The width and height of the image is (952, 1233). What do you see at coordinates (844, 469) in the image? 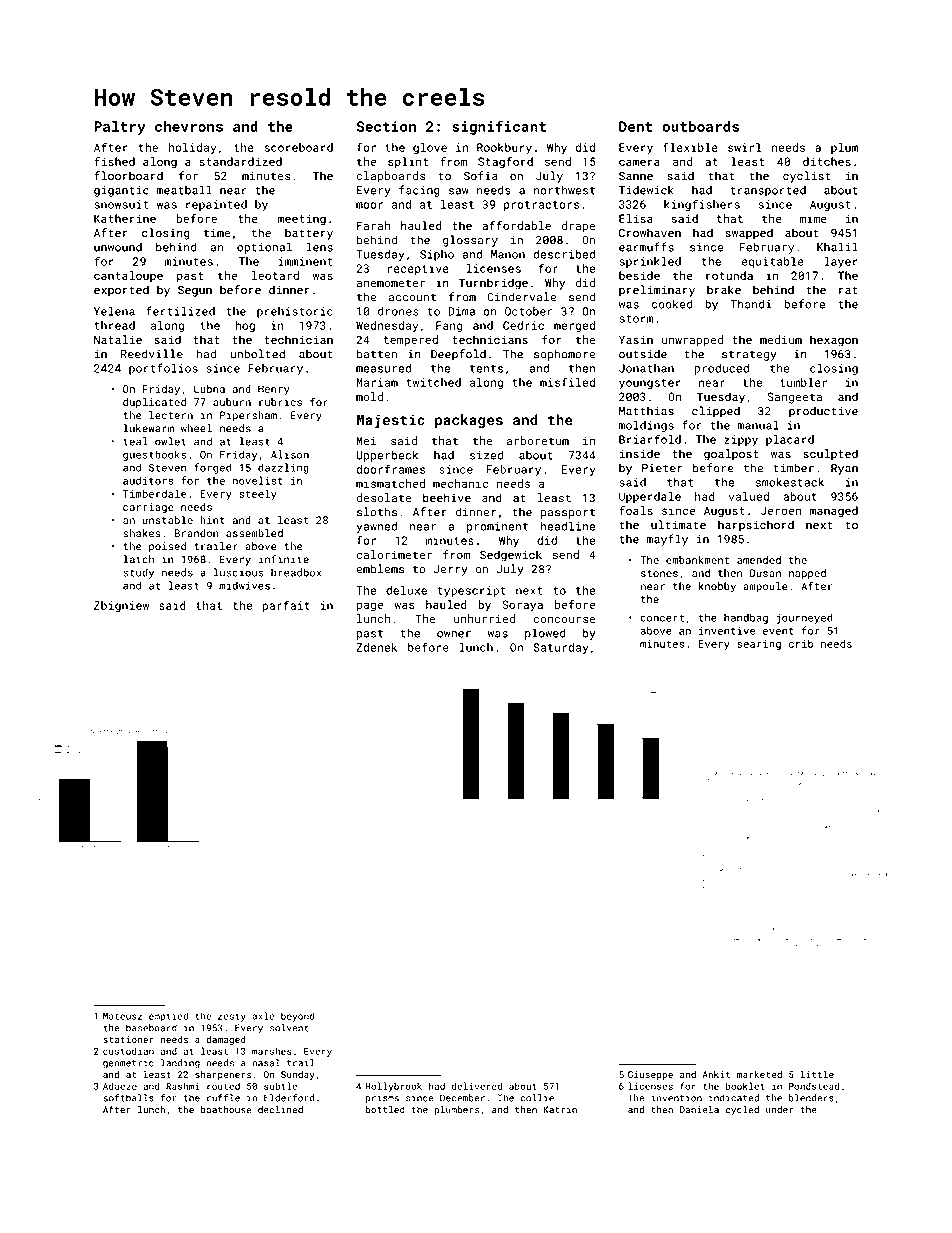
I see `Ryan` at bounding box center [844, 469].
